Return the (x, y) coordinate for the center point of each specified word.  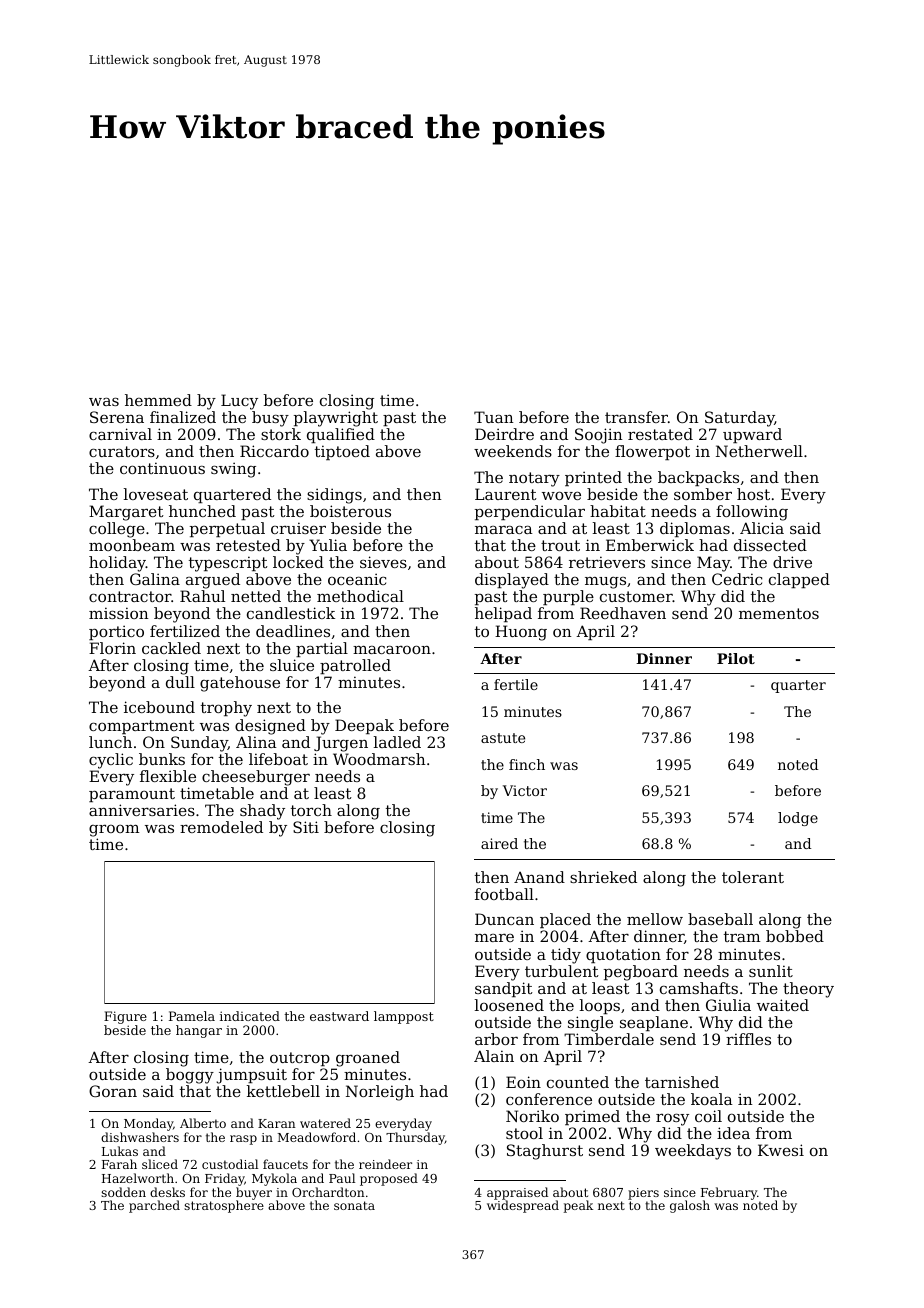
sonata (354, 1205)
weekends (513, 451)
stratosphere (224, 1207)
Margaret (126, 513)
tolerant (753, 877)
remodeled (221, 827)
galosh (690, 1206)
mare (494, 938)
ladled (397, 742)
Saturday (740, 419)
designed (270, 727)
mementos (779, 613)
